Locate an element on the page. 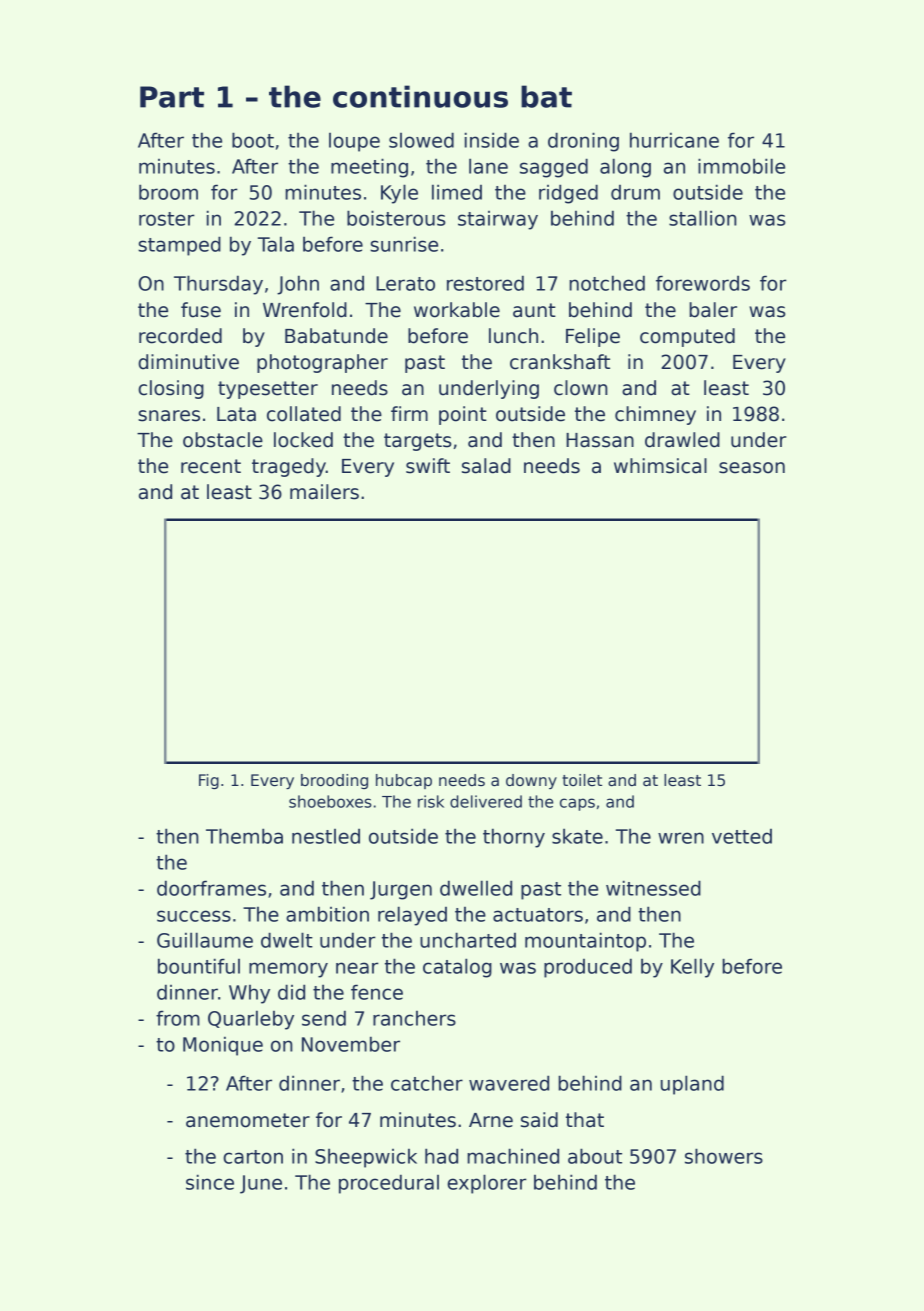 The height and width of the document is (1311, 924). anemometer is located at coordinates (248, 1120).
